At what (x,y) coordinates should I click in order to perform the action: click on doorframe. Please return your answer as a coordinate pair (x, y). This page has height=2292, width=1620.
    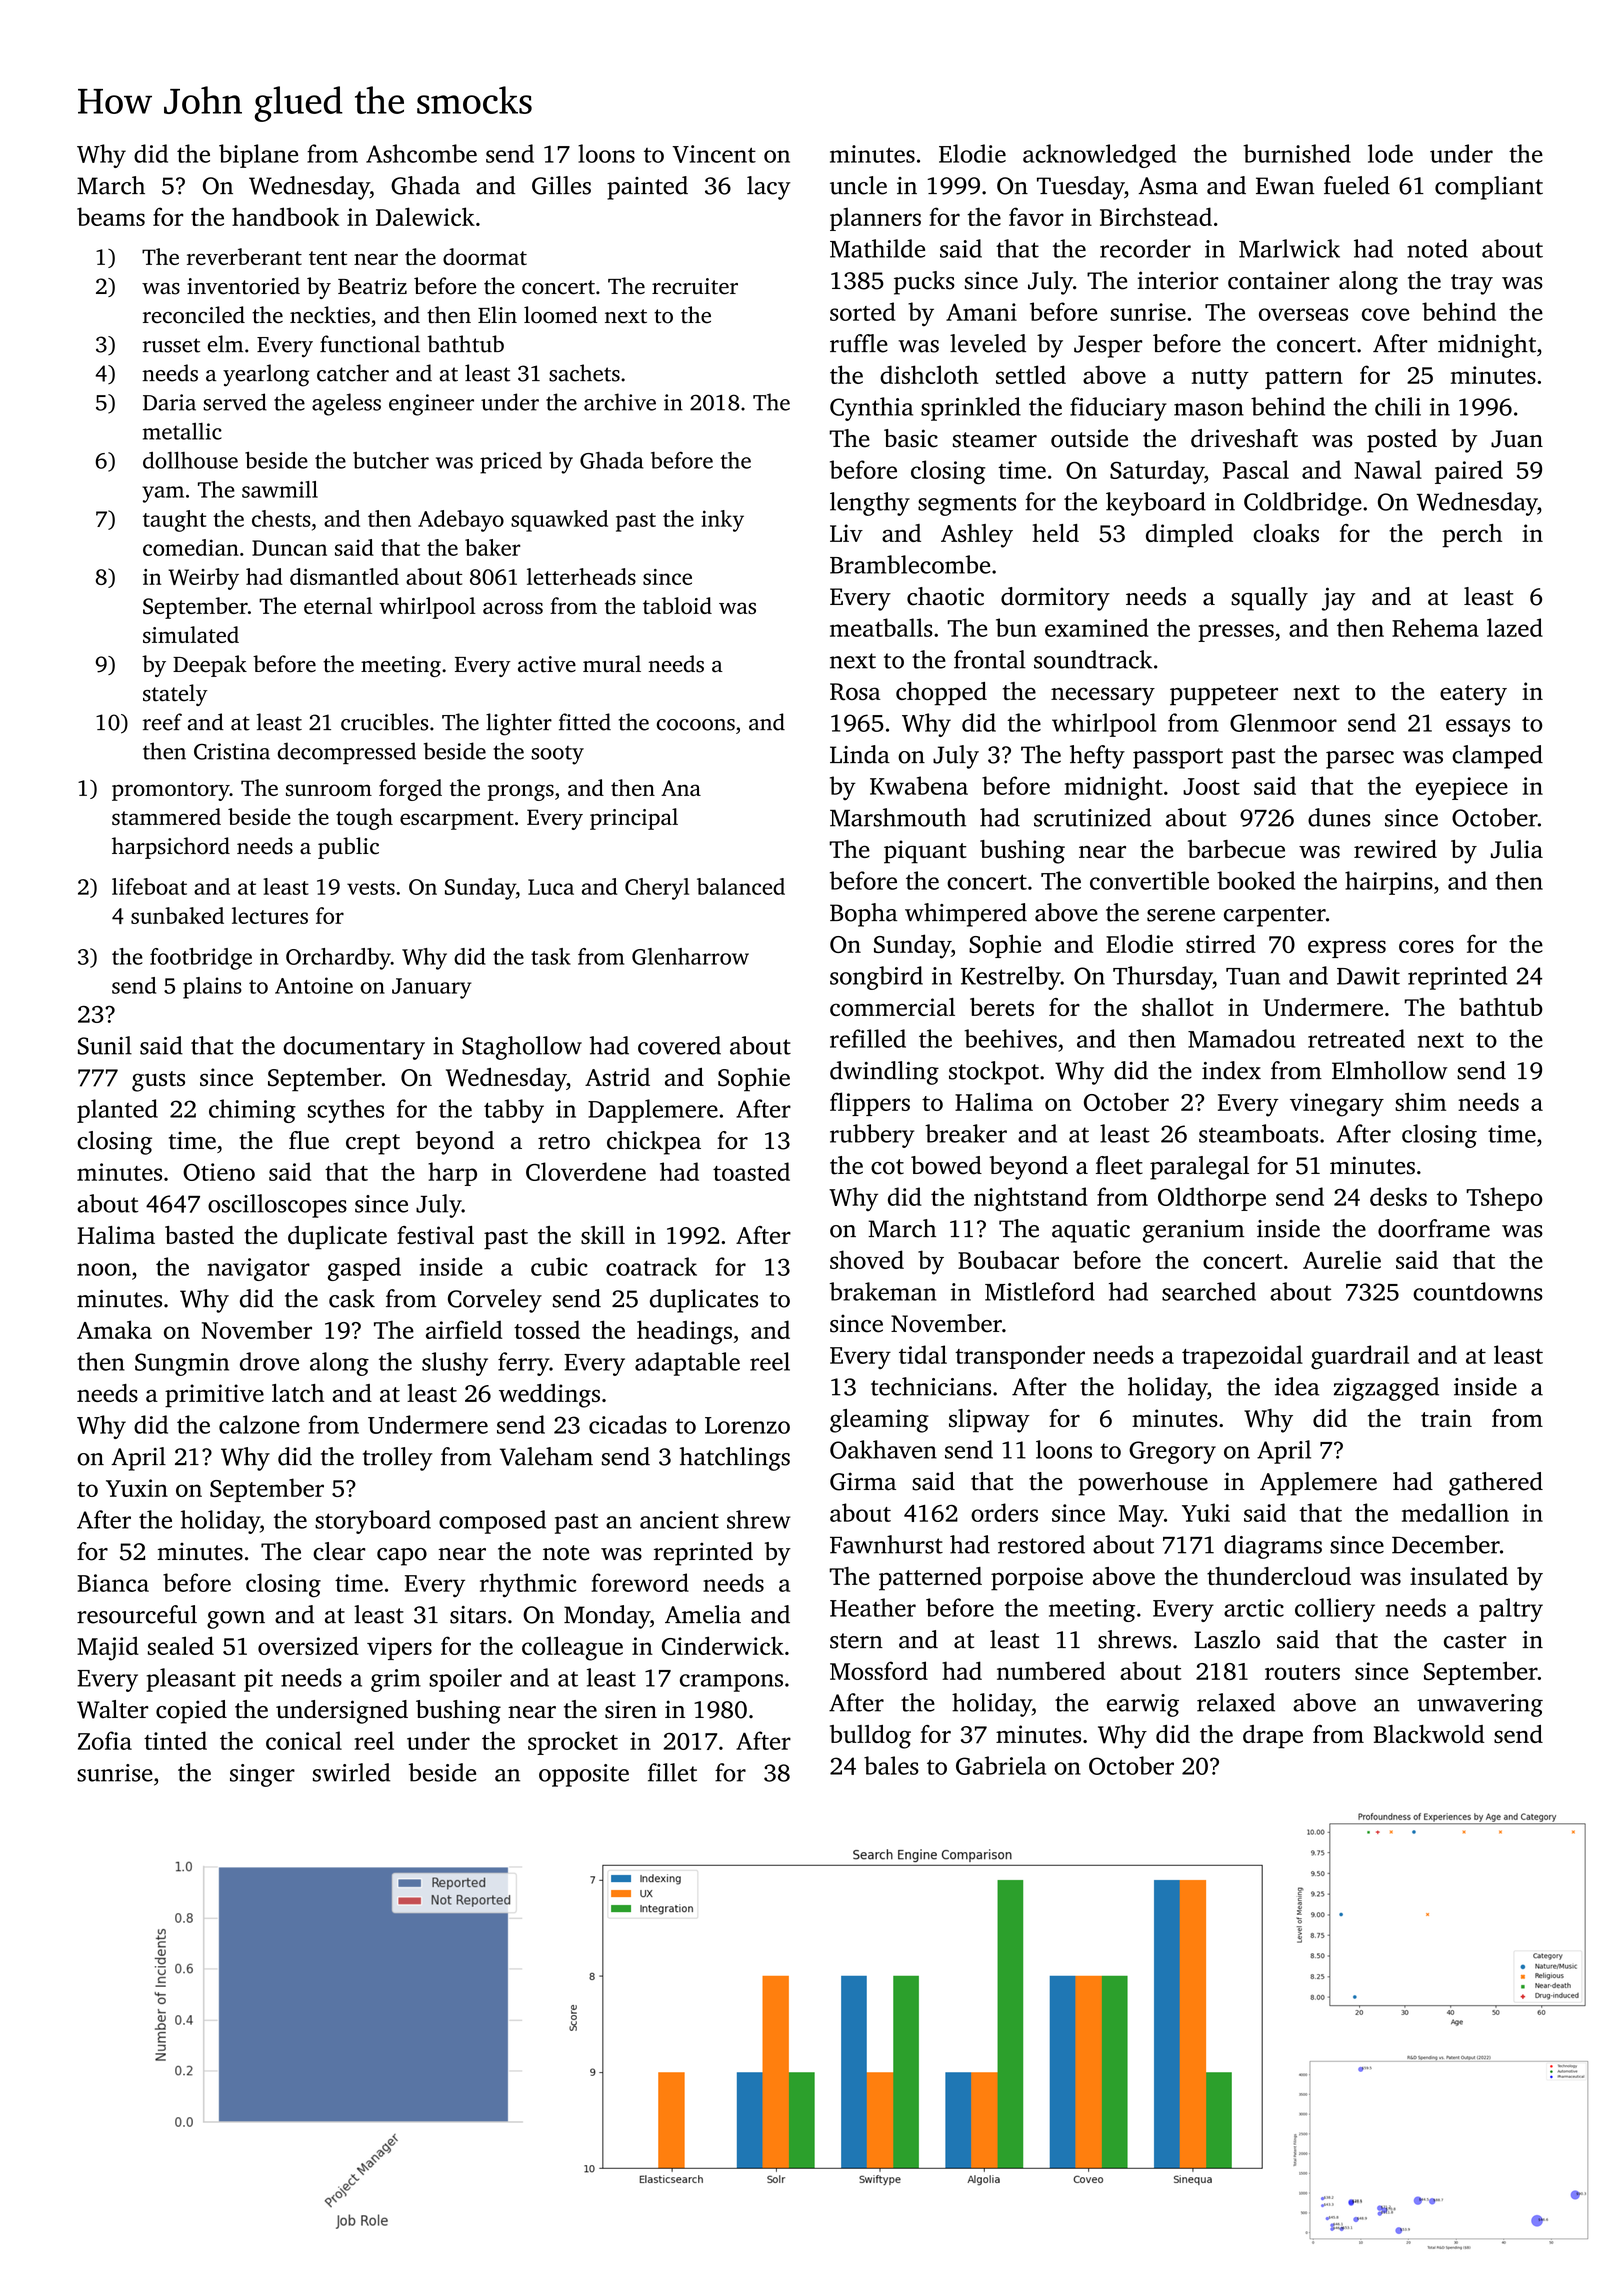
    Looking at the image, I should click on (1434, 1228).
